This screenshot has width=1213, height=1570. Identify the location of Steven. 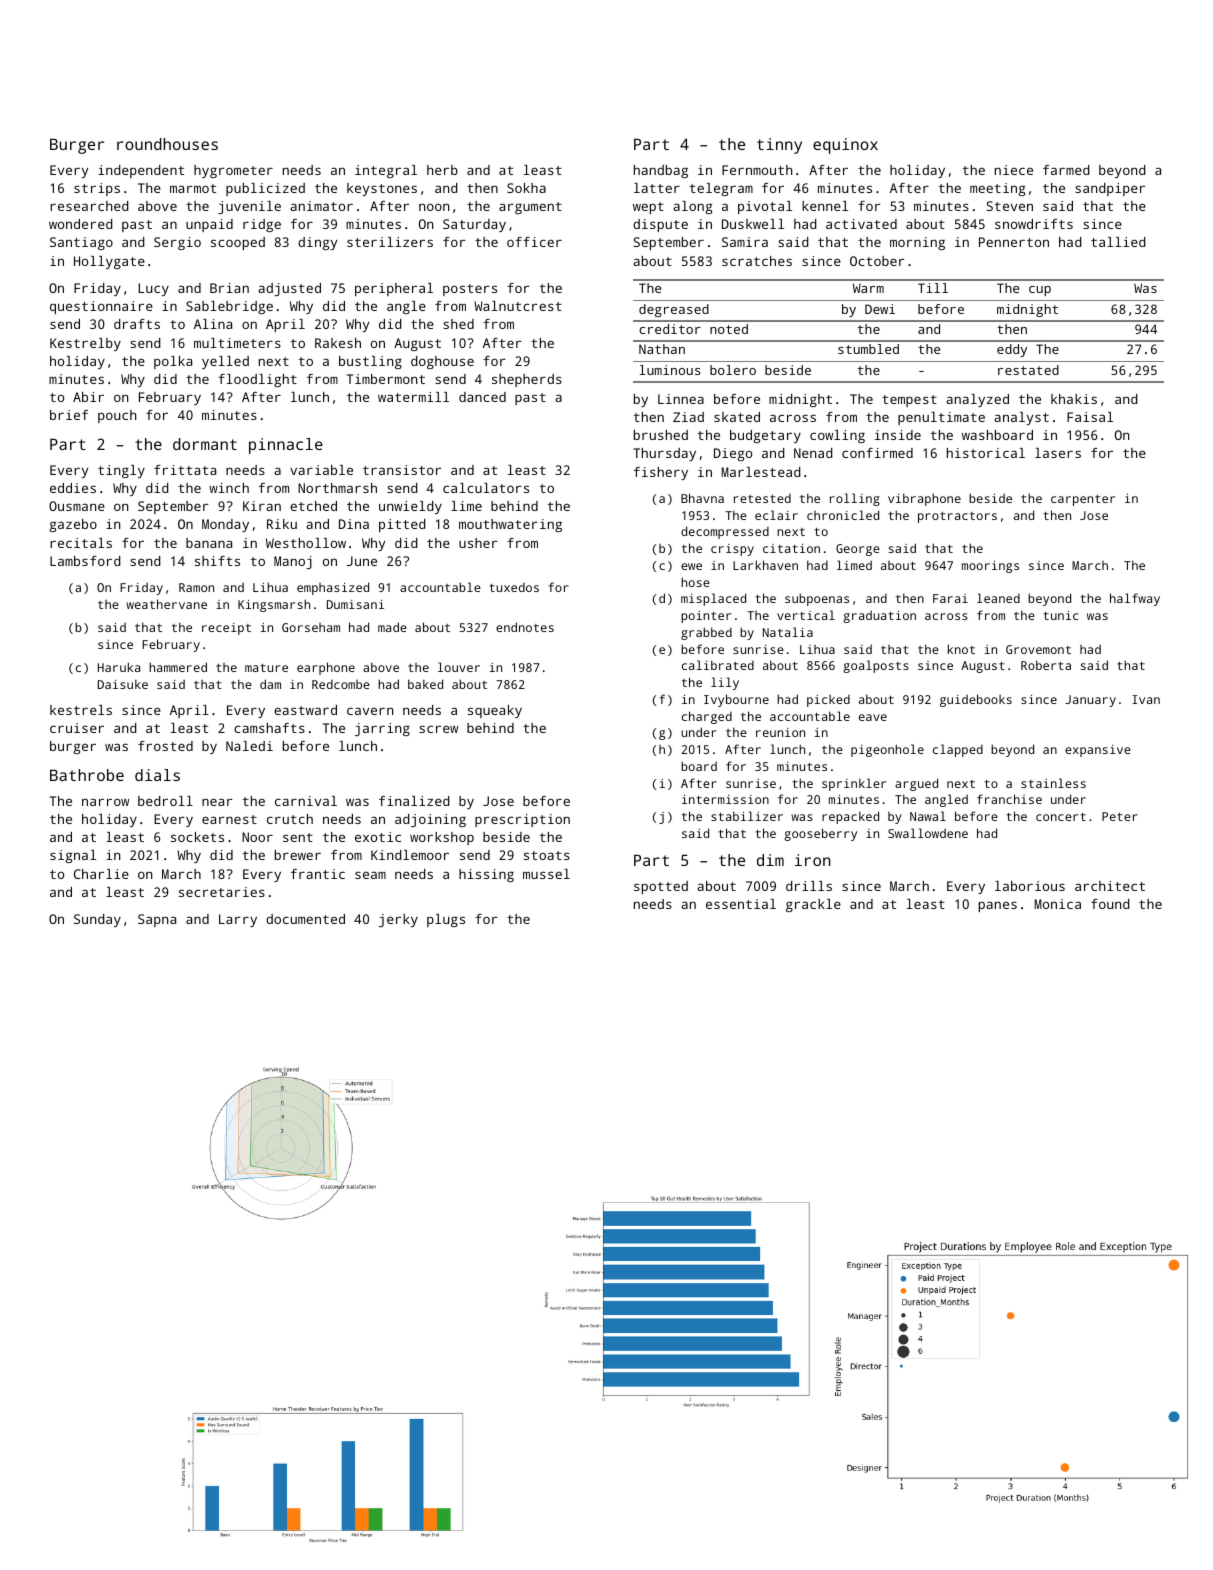
(1010, 206).
